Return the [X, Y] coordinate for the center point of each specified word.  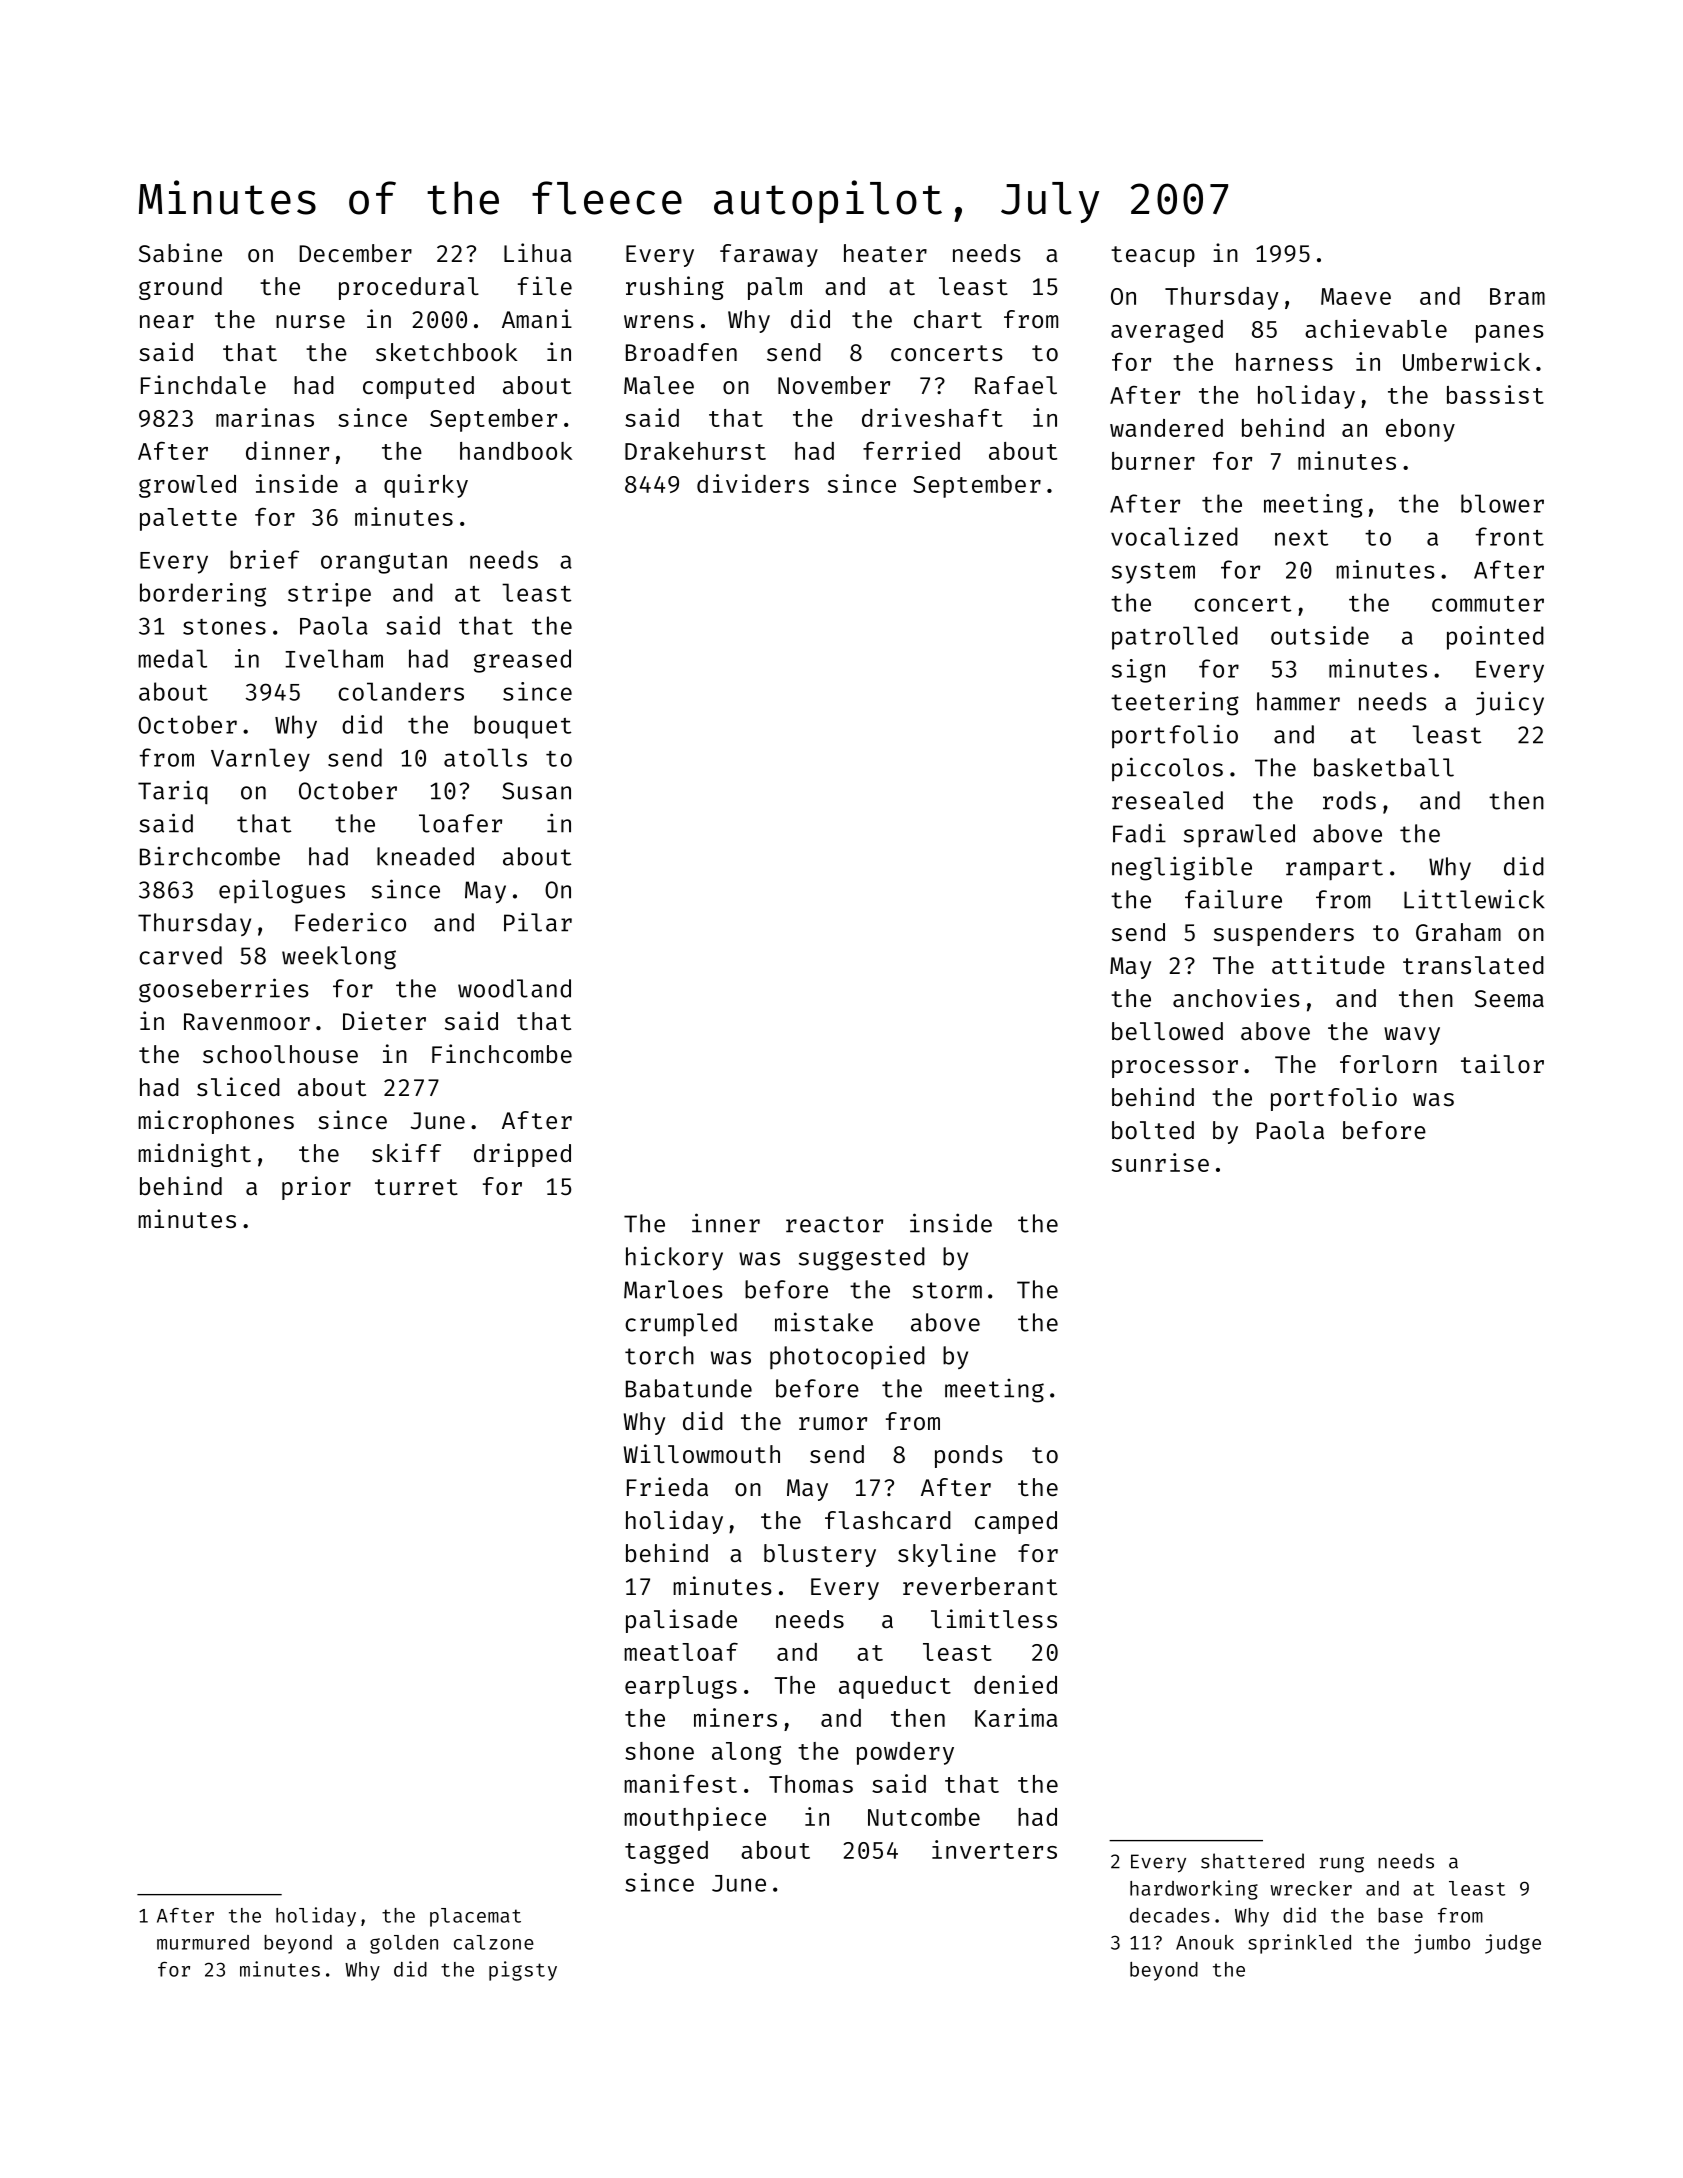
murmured [203, 1942]
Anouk [1205, 1942]
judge [1513, 1944]
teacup [1153, 256]
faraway [769, 255]
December [355, 253]
